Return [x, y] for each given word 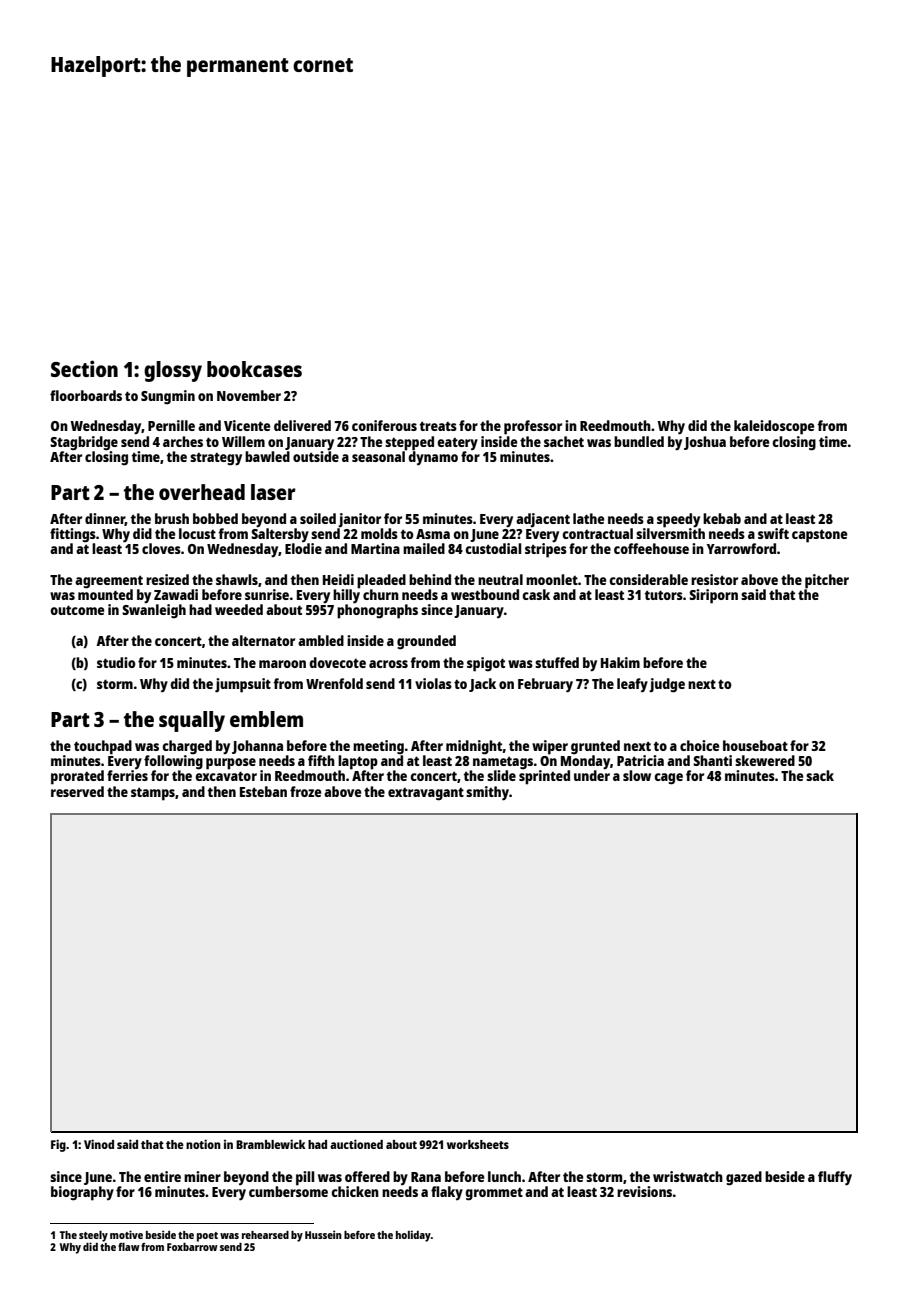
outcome [77, 610]
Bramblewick [271, 1144]
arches [183, 441]
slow [637, 775]
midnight [474, 747]
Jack [482, 685]
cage [668, 779]
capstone [819, 536]
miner [202, 1176]
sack [820, 775]
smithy [487, 793]
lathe [588, 518]
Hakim [620, 662]
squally [192, 721]
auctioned [356, 1144]
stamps [153, 794]
